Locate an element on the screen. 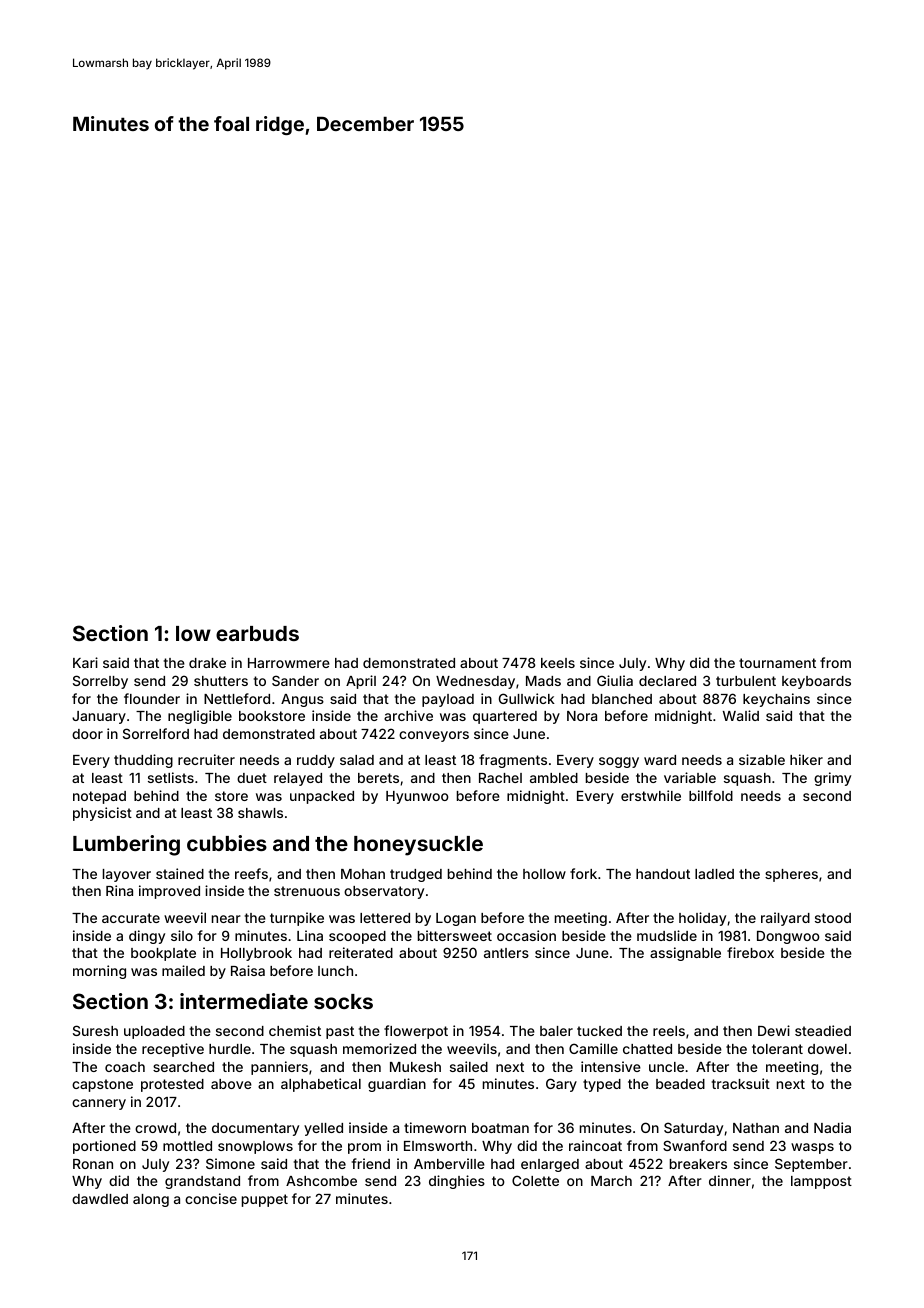  Colette is located at coordinates (535, 1180).
